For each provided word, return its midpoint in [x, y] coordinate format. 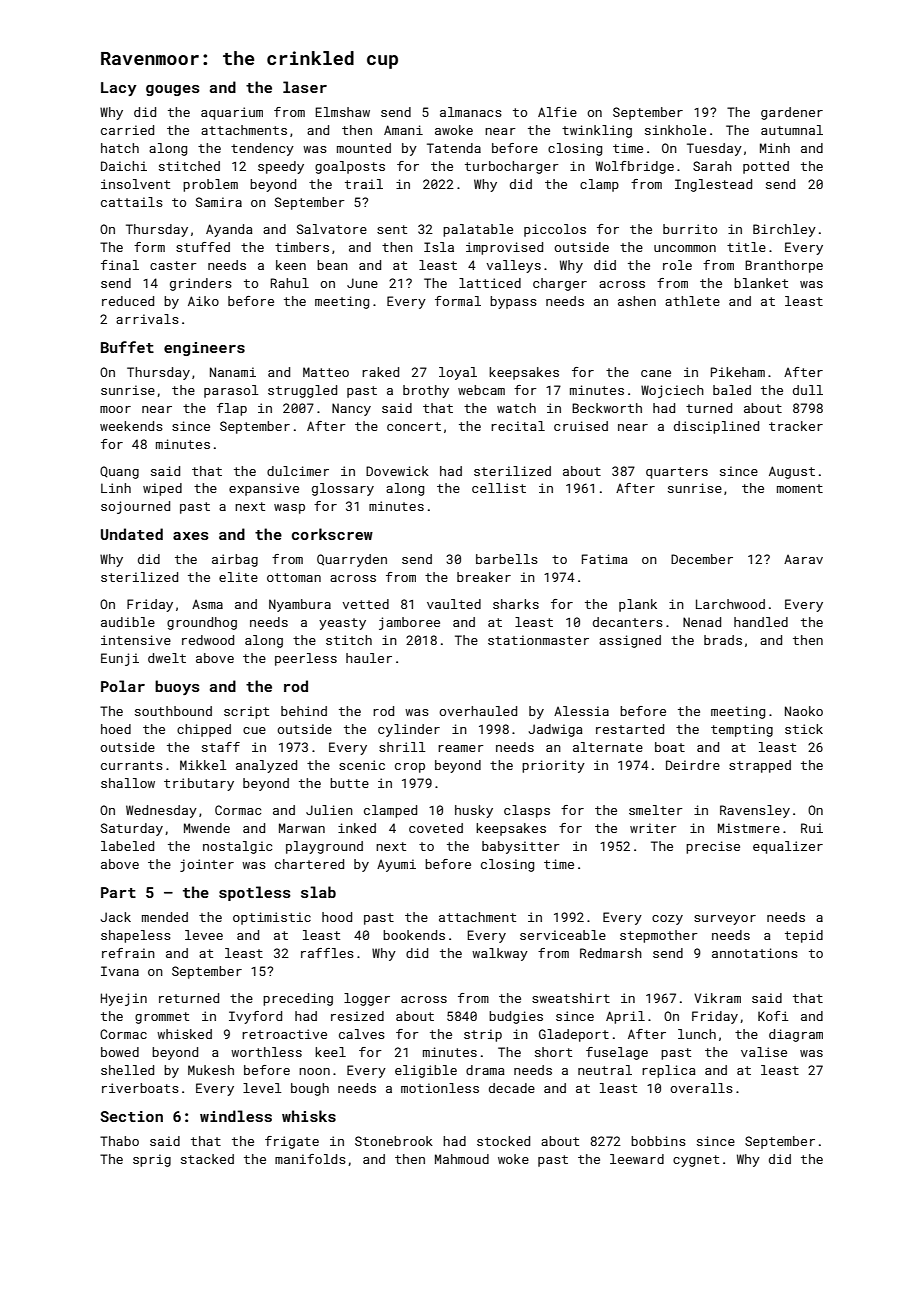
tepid [804, 936]
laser [305, 87]
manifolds [310, 1159]
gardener [792, 113]
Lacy [119, 89]
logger [367, 999]
